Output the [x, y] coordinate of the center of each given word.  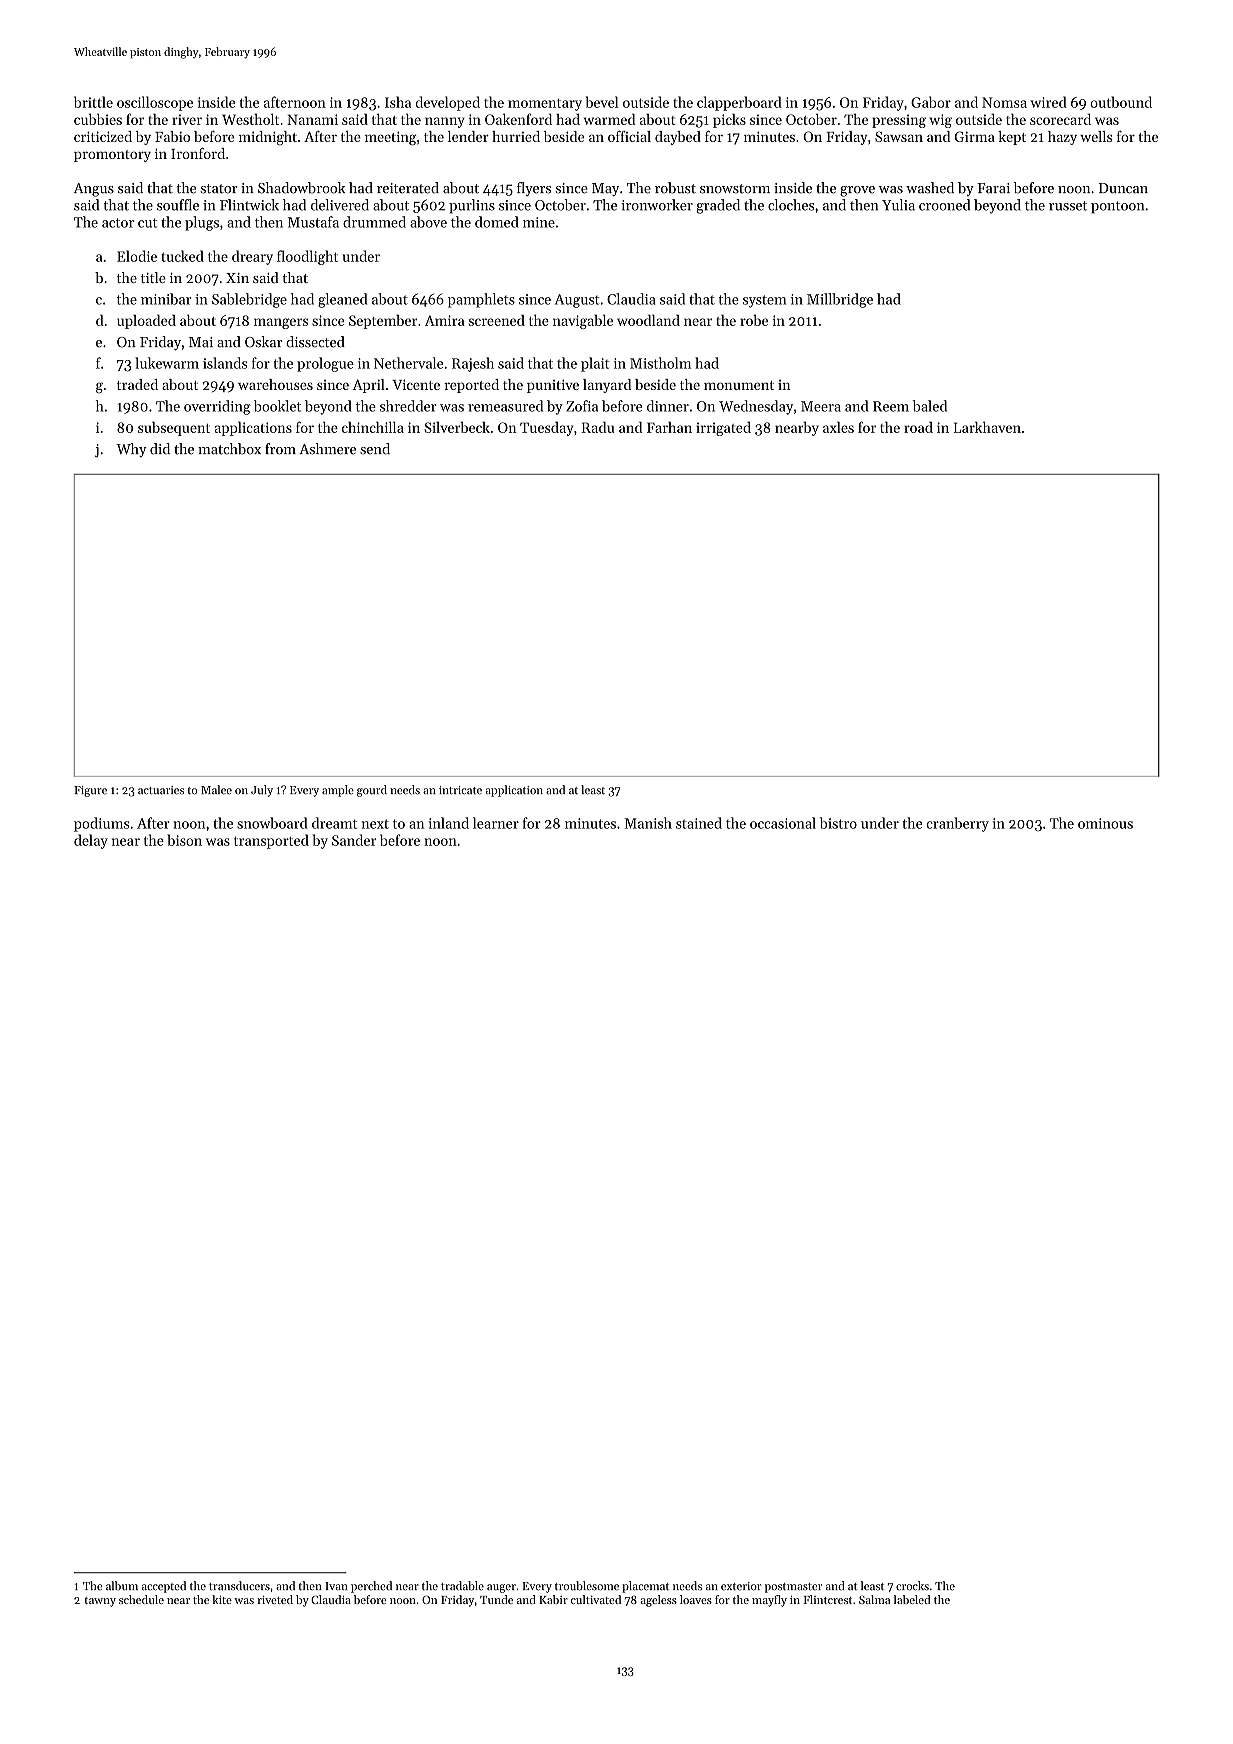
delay [91, 841]
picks [729, 120]
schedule [141, 1599]
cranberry [958, 824]
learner [496, 823]
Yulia [898, 205]
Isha [398, 102]
